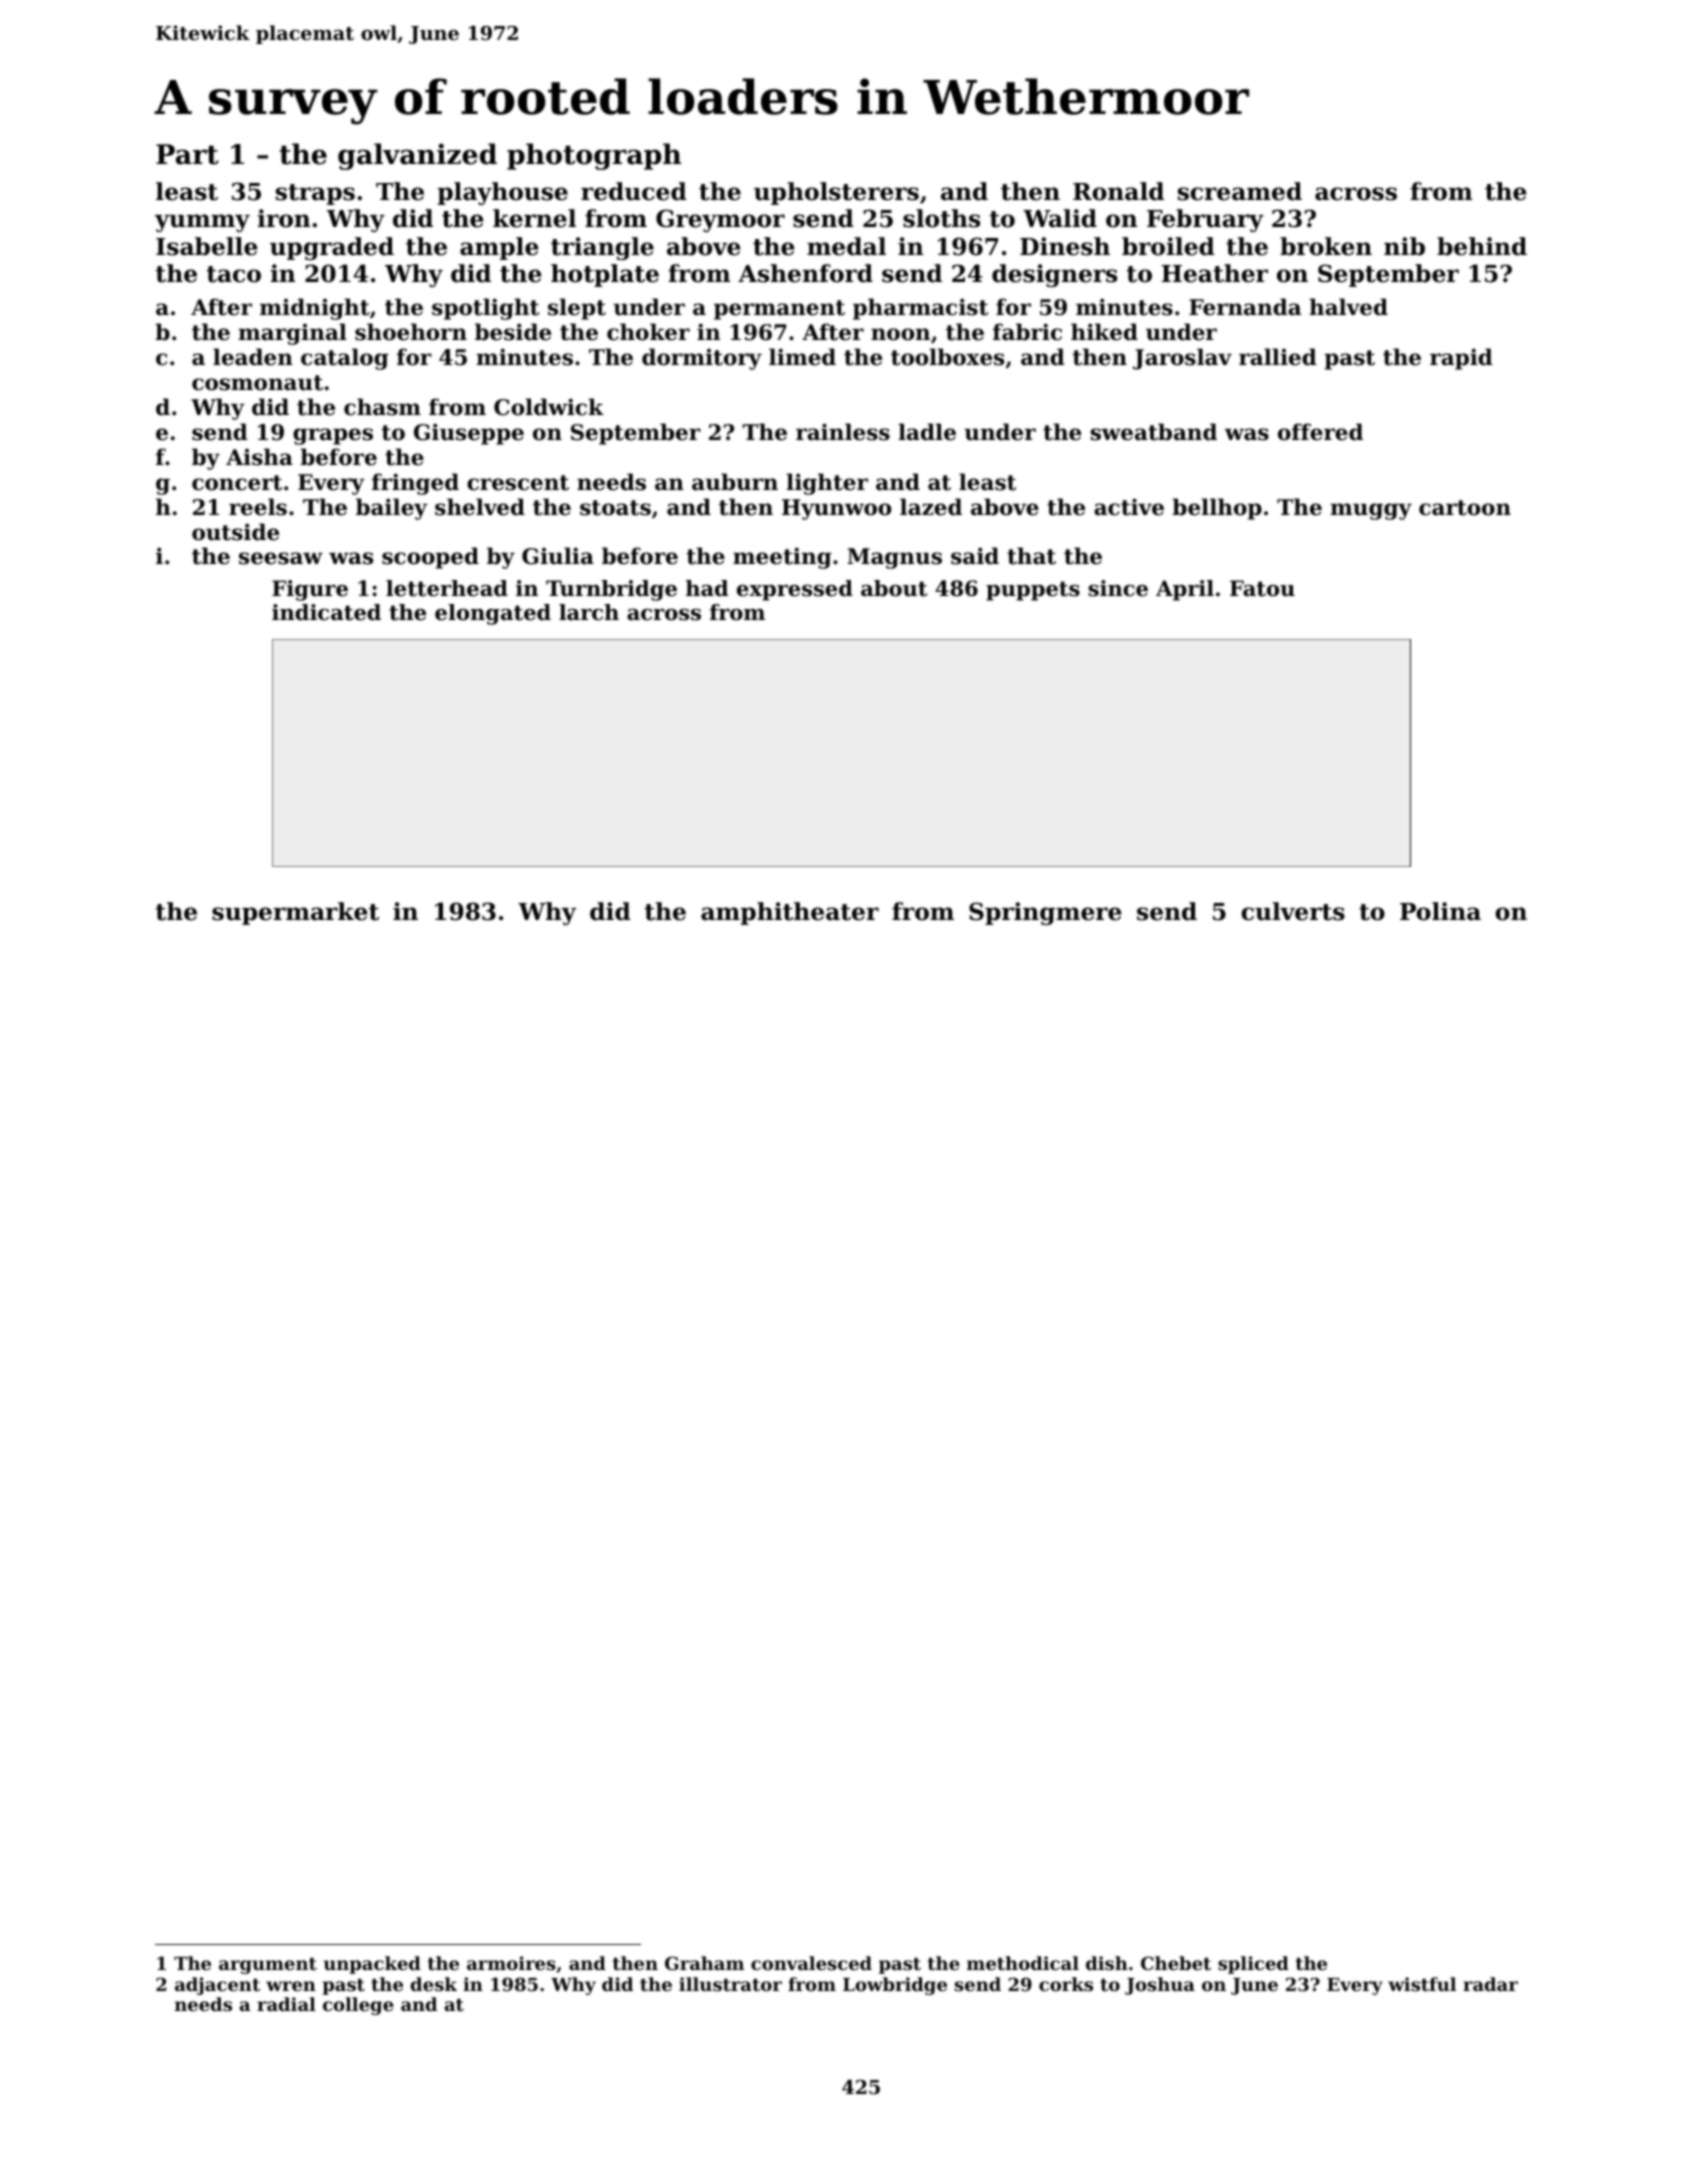 The image size is (1683, 2178). Describe the element at coordinates (1262, 588) in the screenshot. I see `Fatou` at that location.
